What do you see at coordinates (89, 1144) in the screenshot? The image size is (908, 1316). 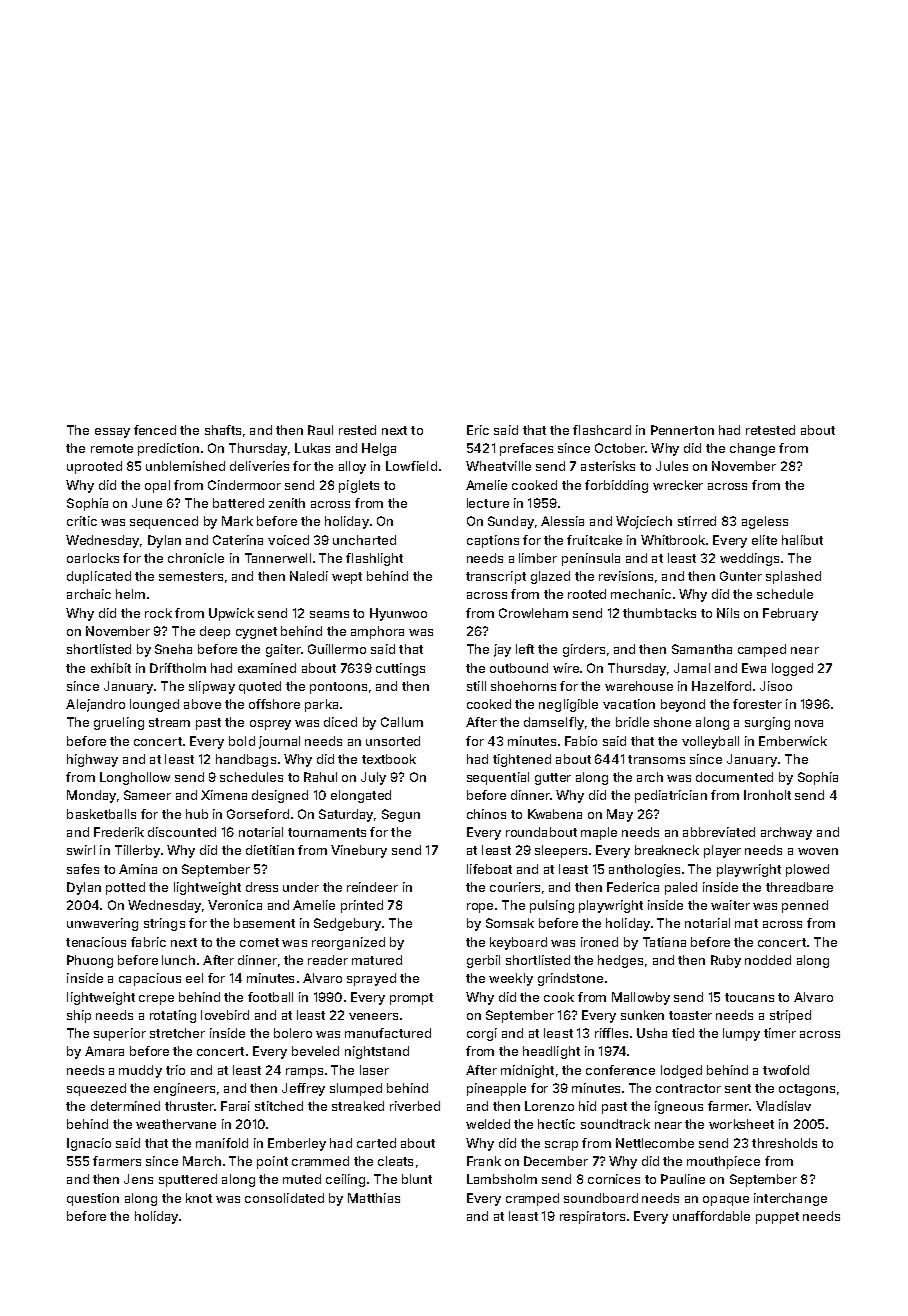 I see `Ignacio` at bounding box center [89, 1144].
